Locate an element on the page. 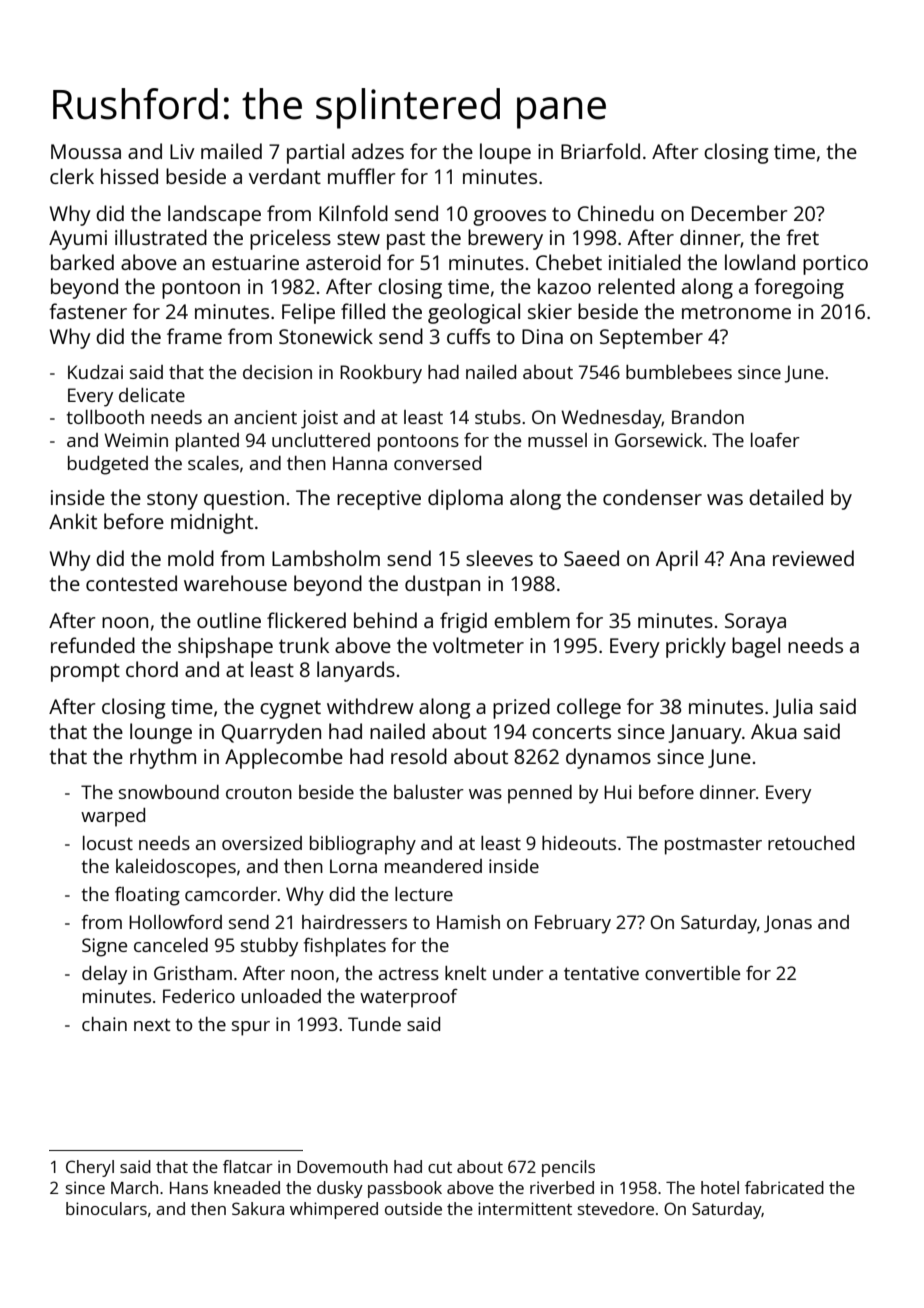  binoculars is located at coordinates (106, 1208).
